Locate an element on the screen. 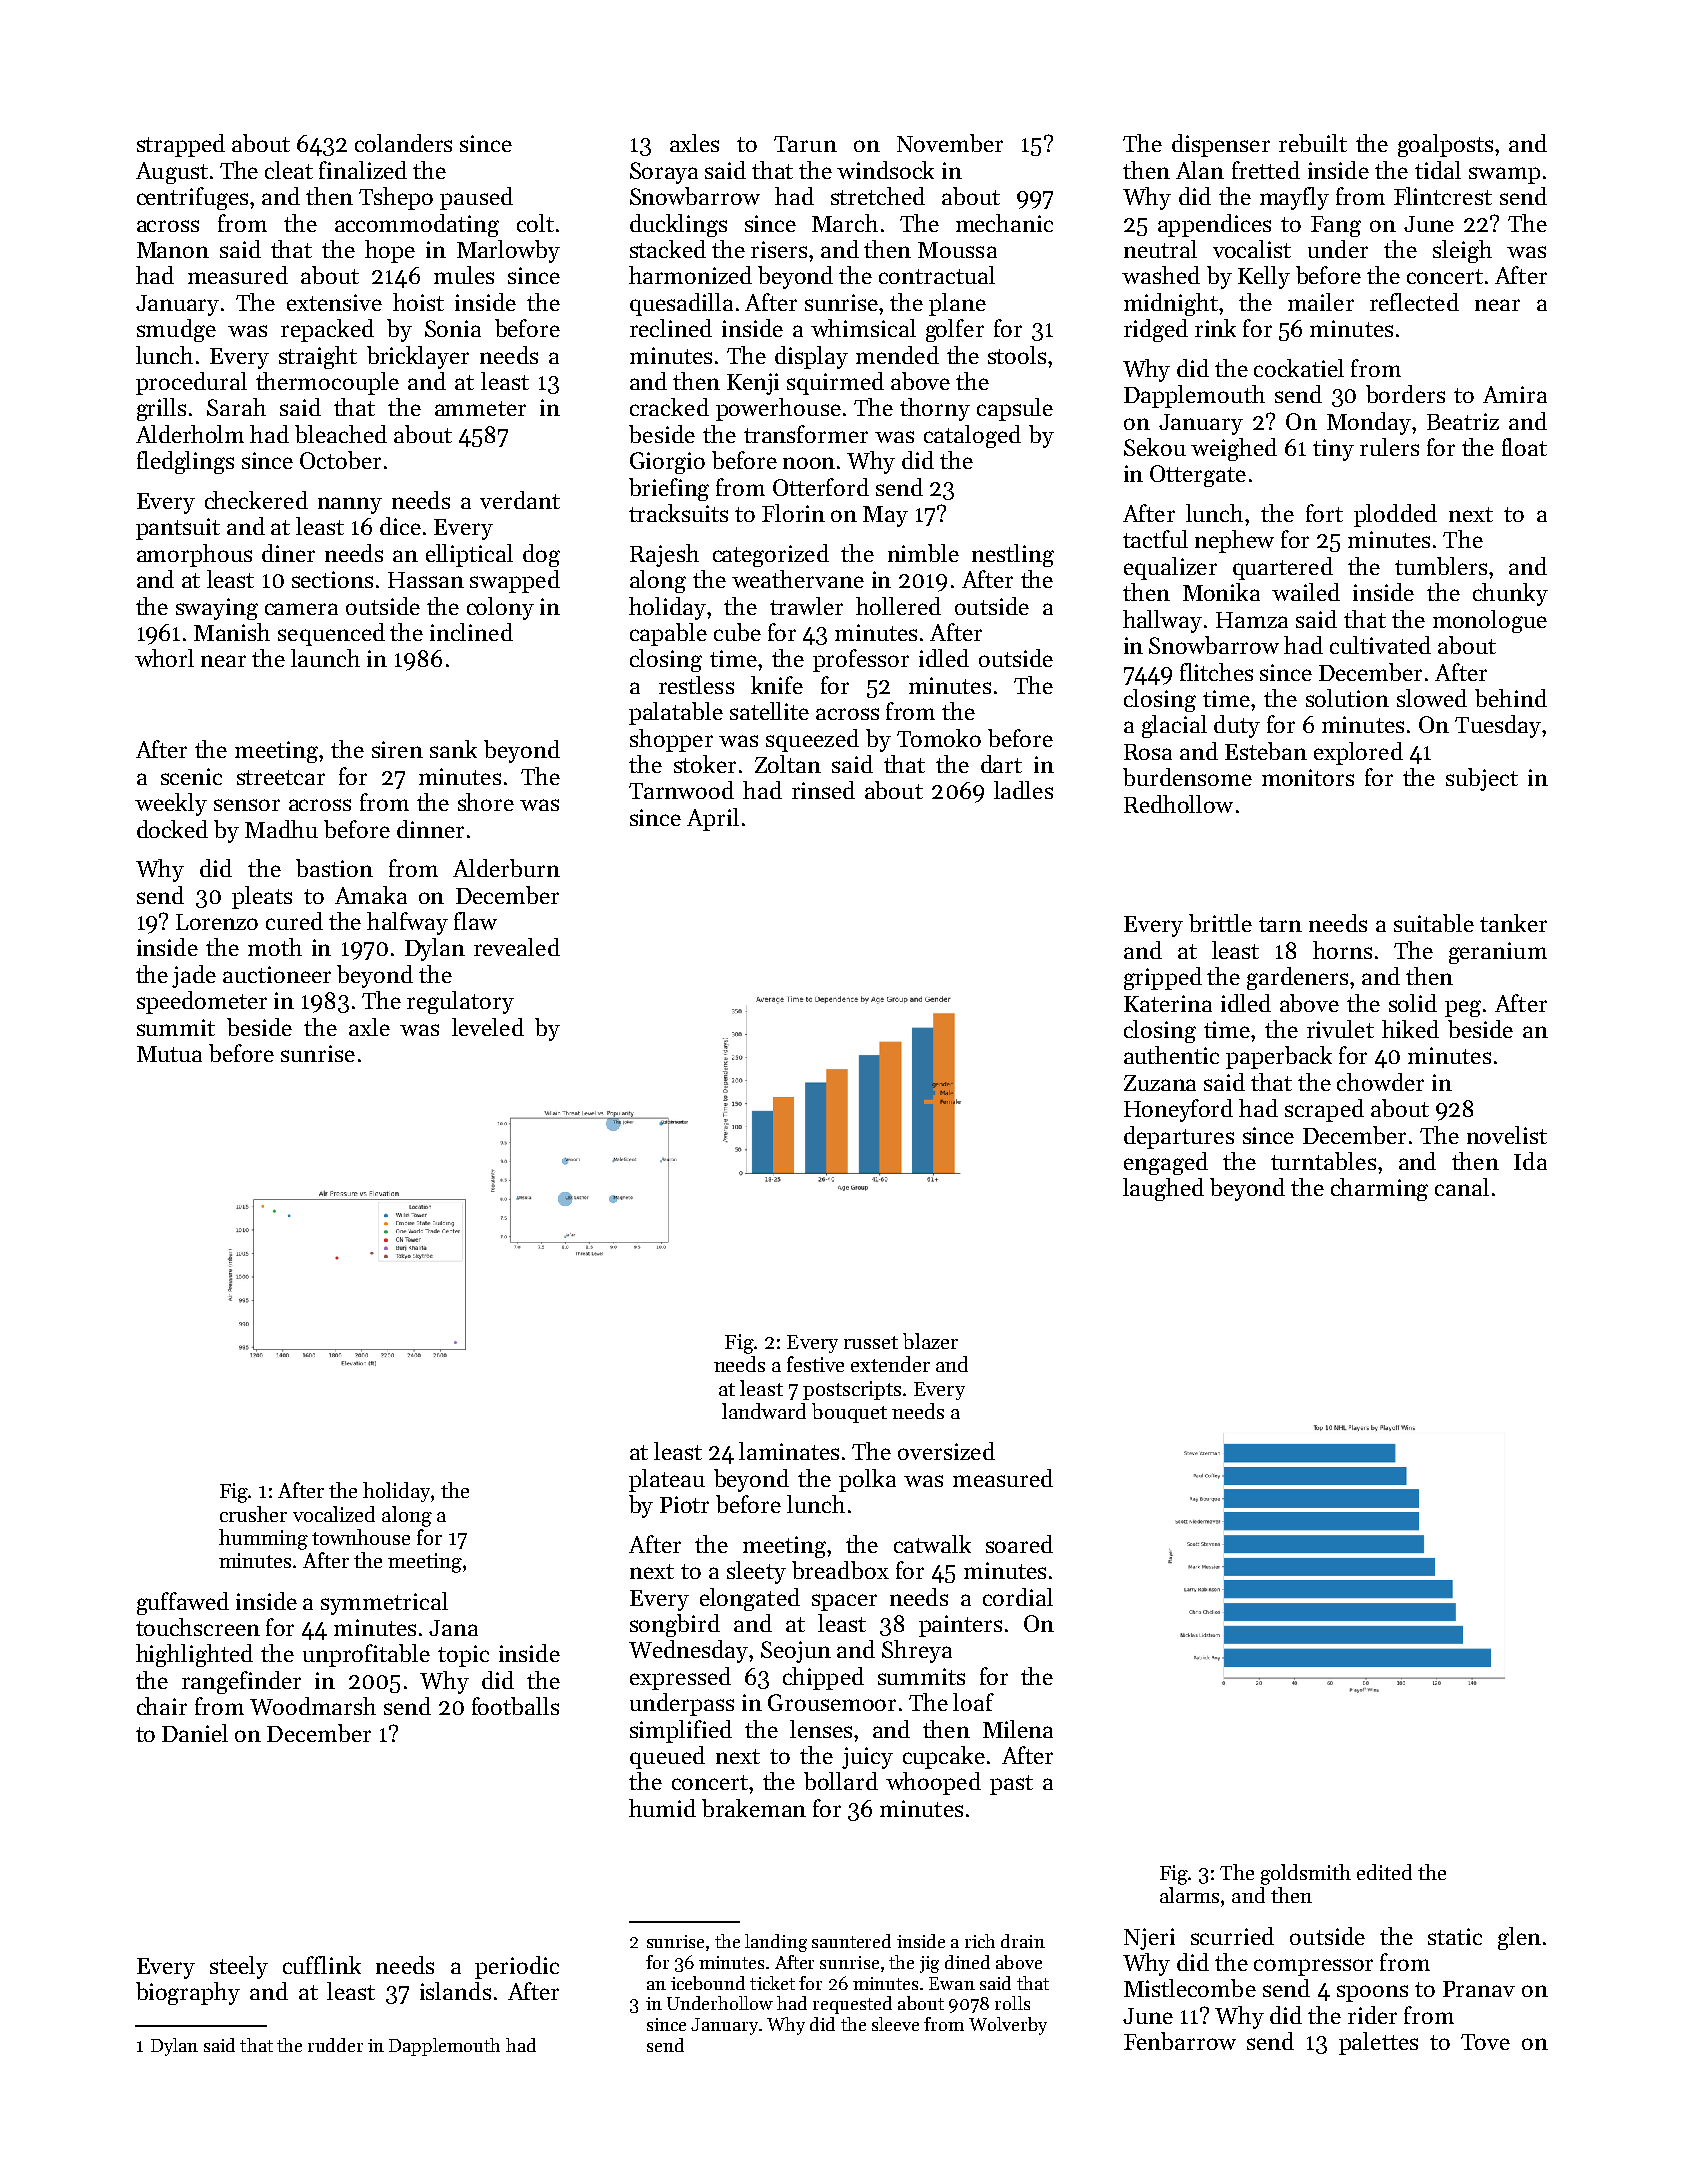 The width and height of the screenshot is (1683, 2178). rudder is located at coordinates (335, 2045).
